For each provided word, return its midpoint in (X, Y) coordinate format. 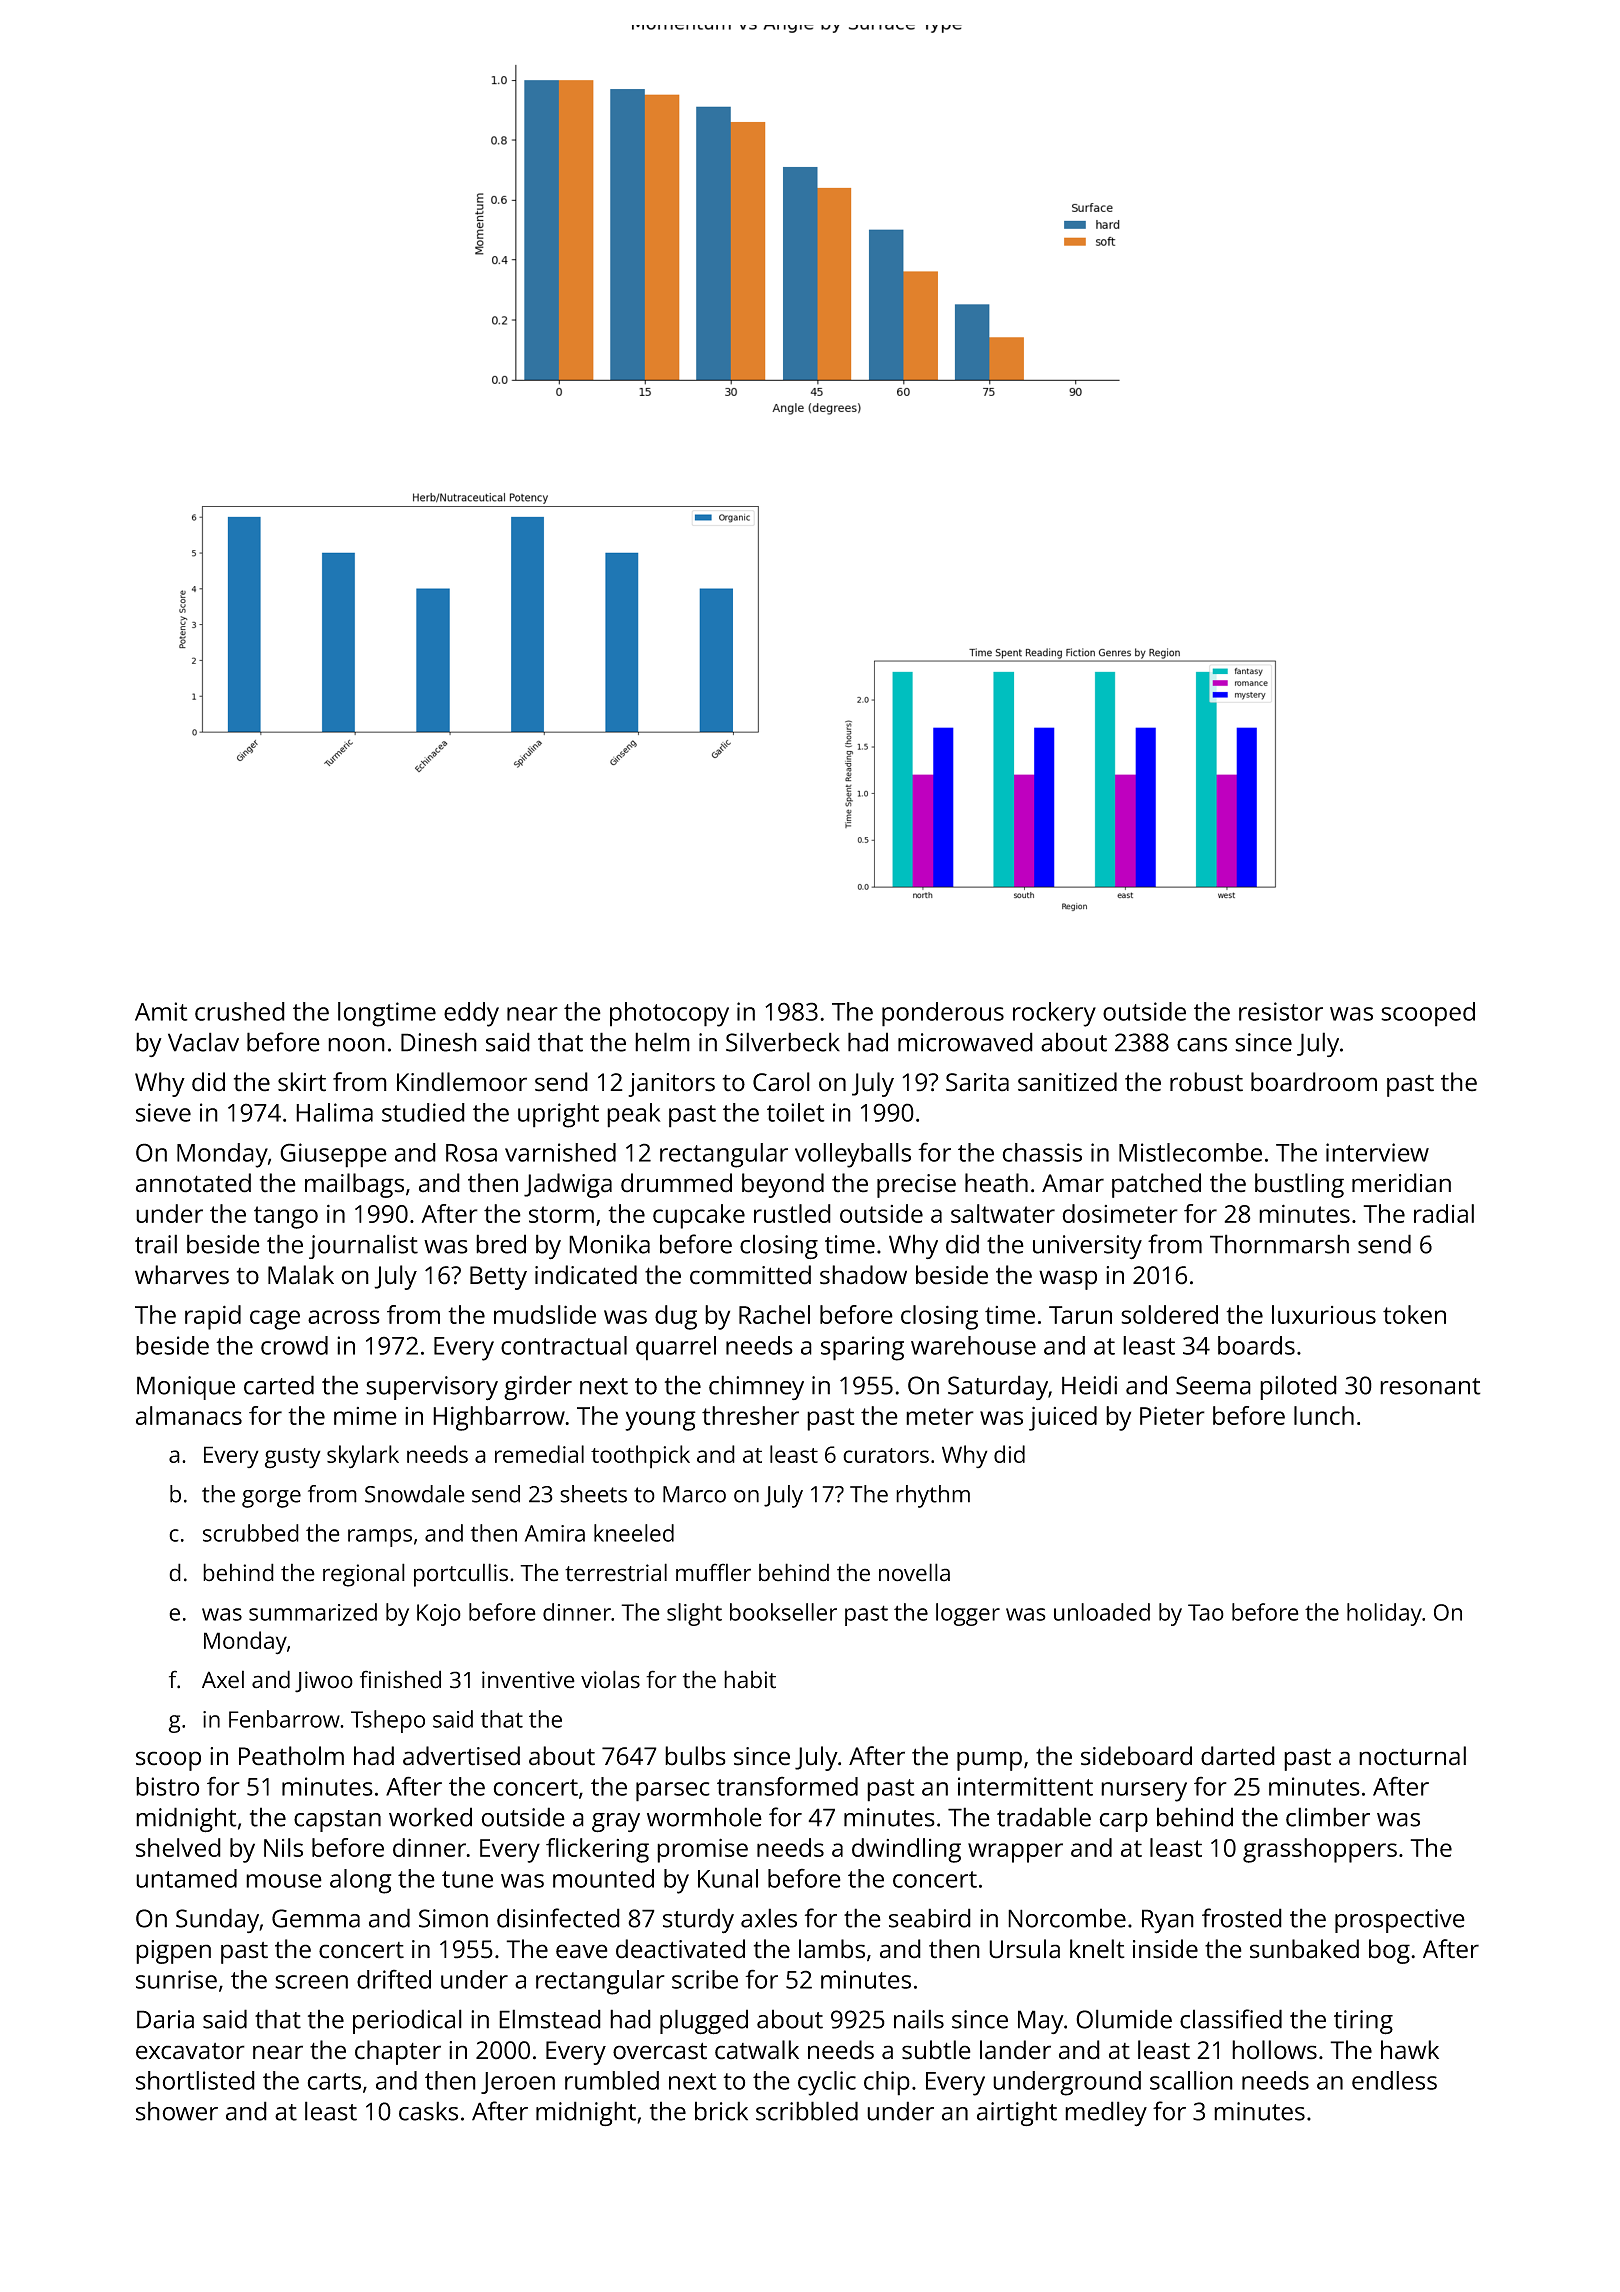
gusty (293, 1458)
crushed (240, 1011)
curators (886, 1455)
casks (428, 2111)
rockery (1054, 1014)
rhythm (933, 1496)
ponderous (943, 1014)
